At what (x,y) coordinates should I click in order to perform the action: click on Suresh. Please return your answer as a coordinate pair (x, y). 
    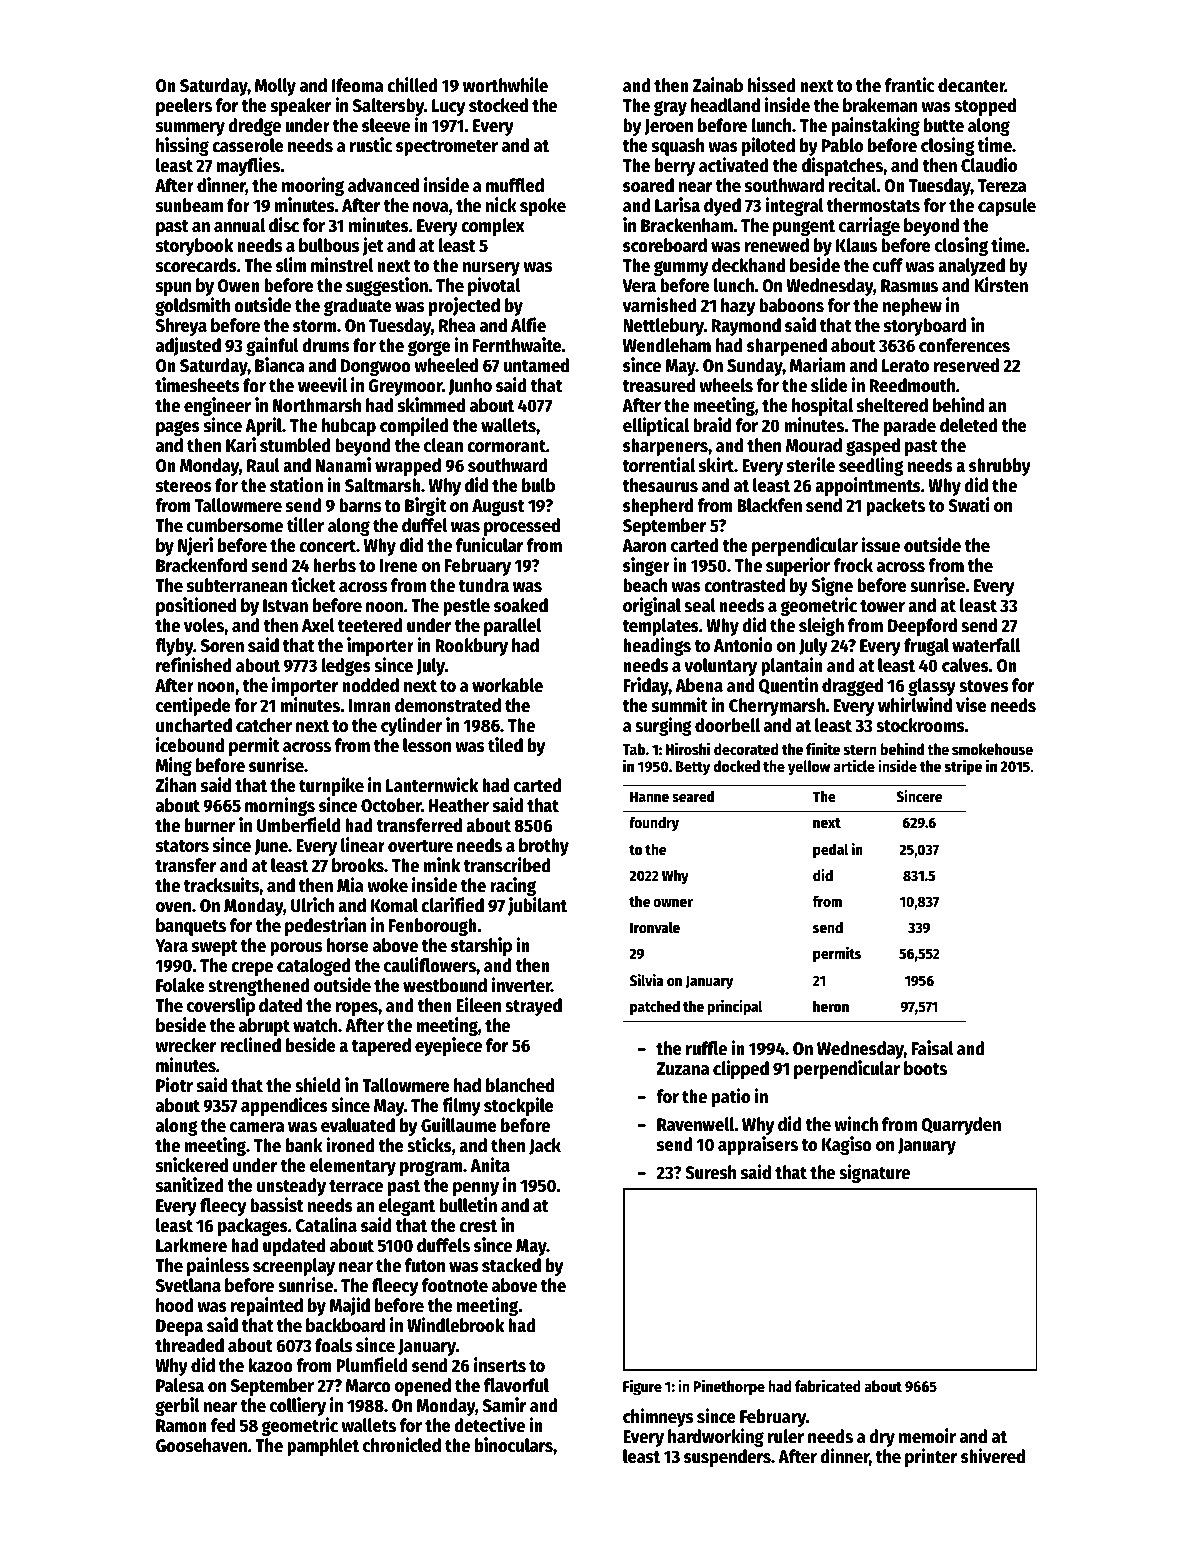
    Looking at the image, I should click on (710, 1172).
